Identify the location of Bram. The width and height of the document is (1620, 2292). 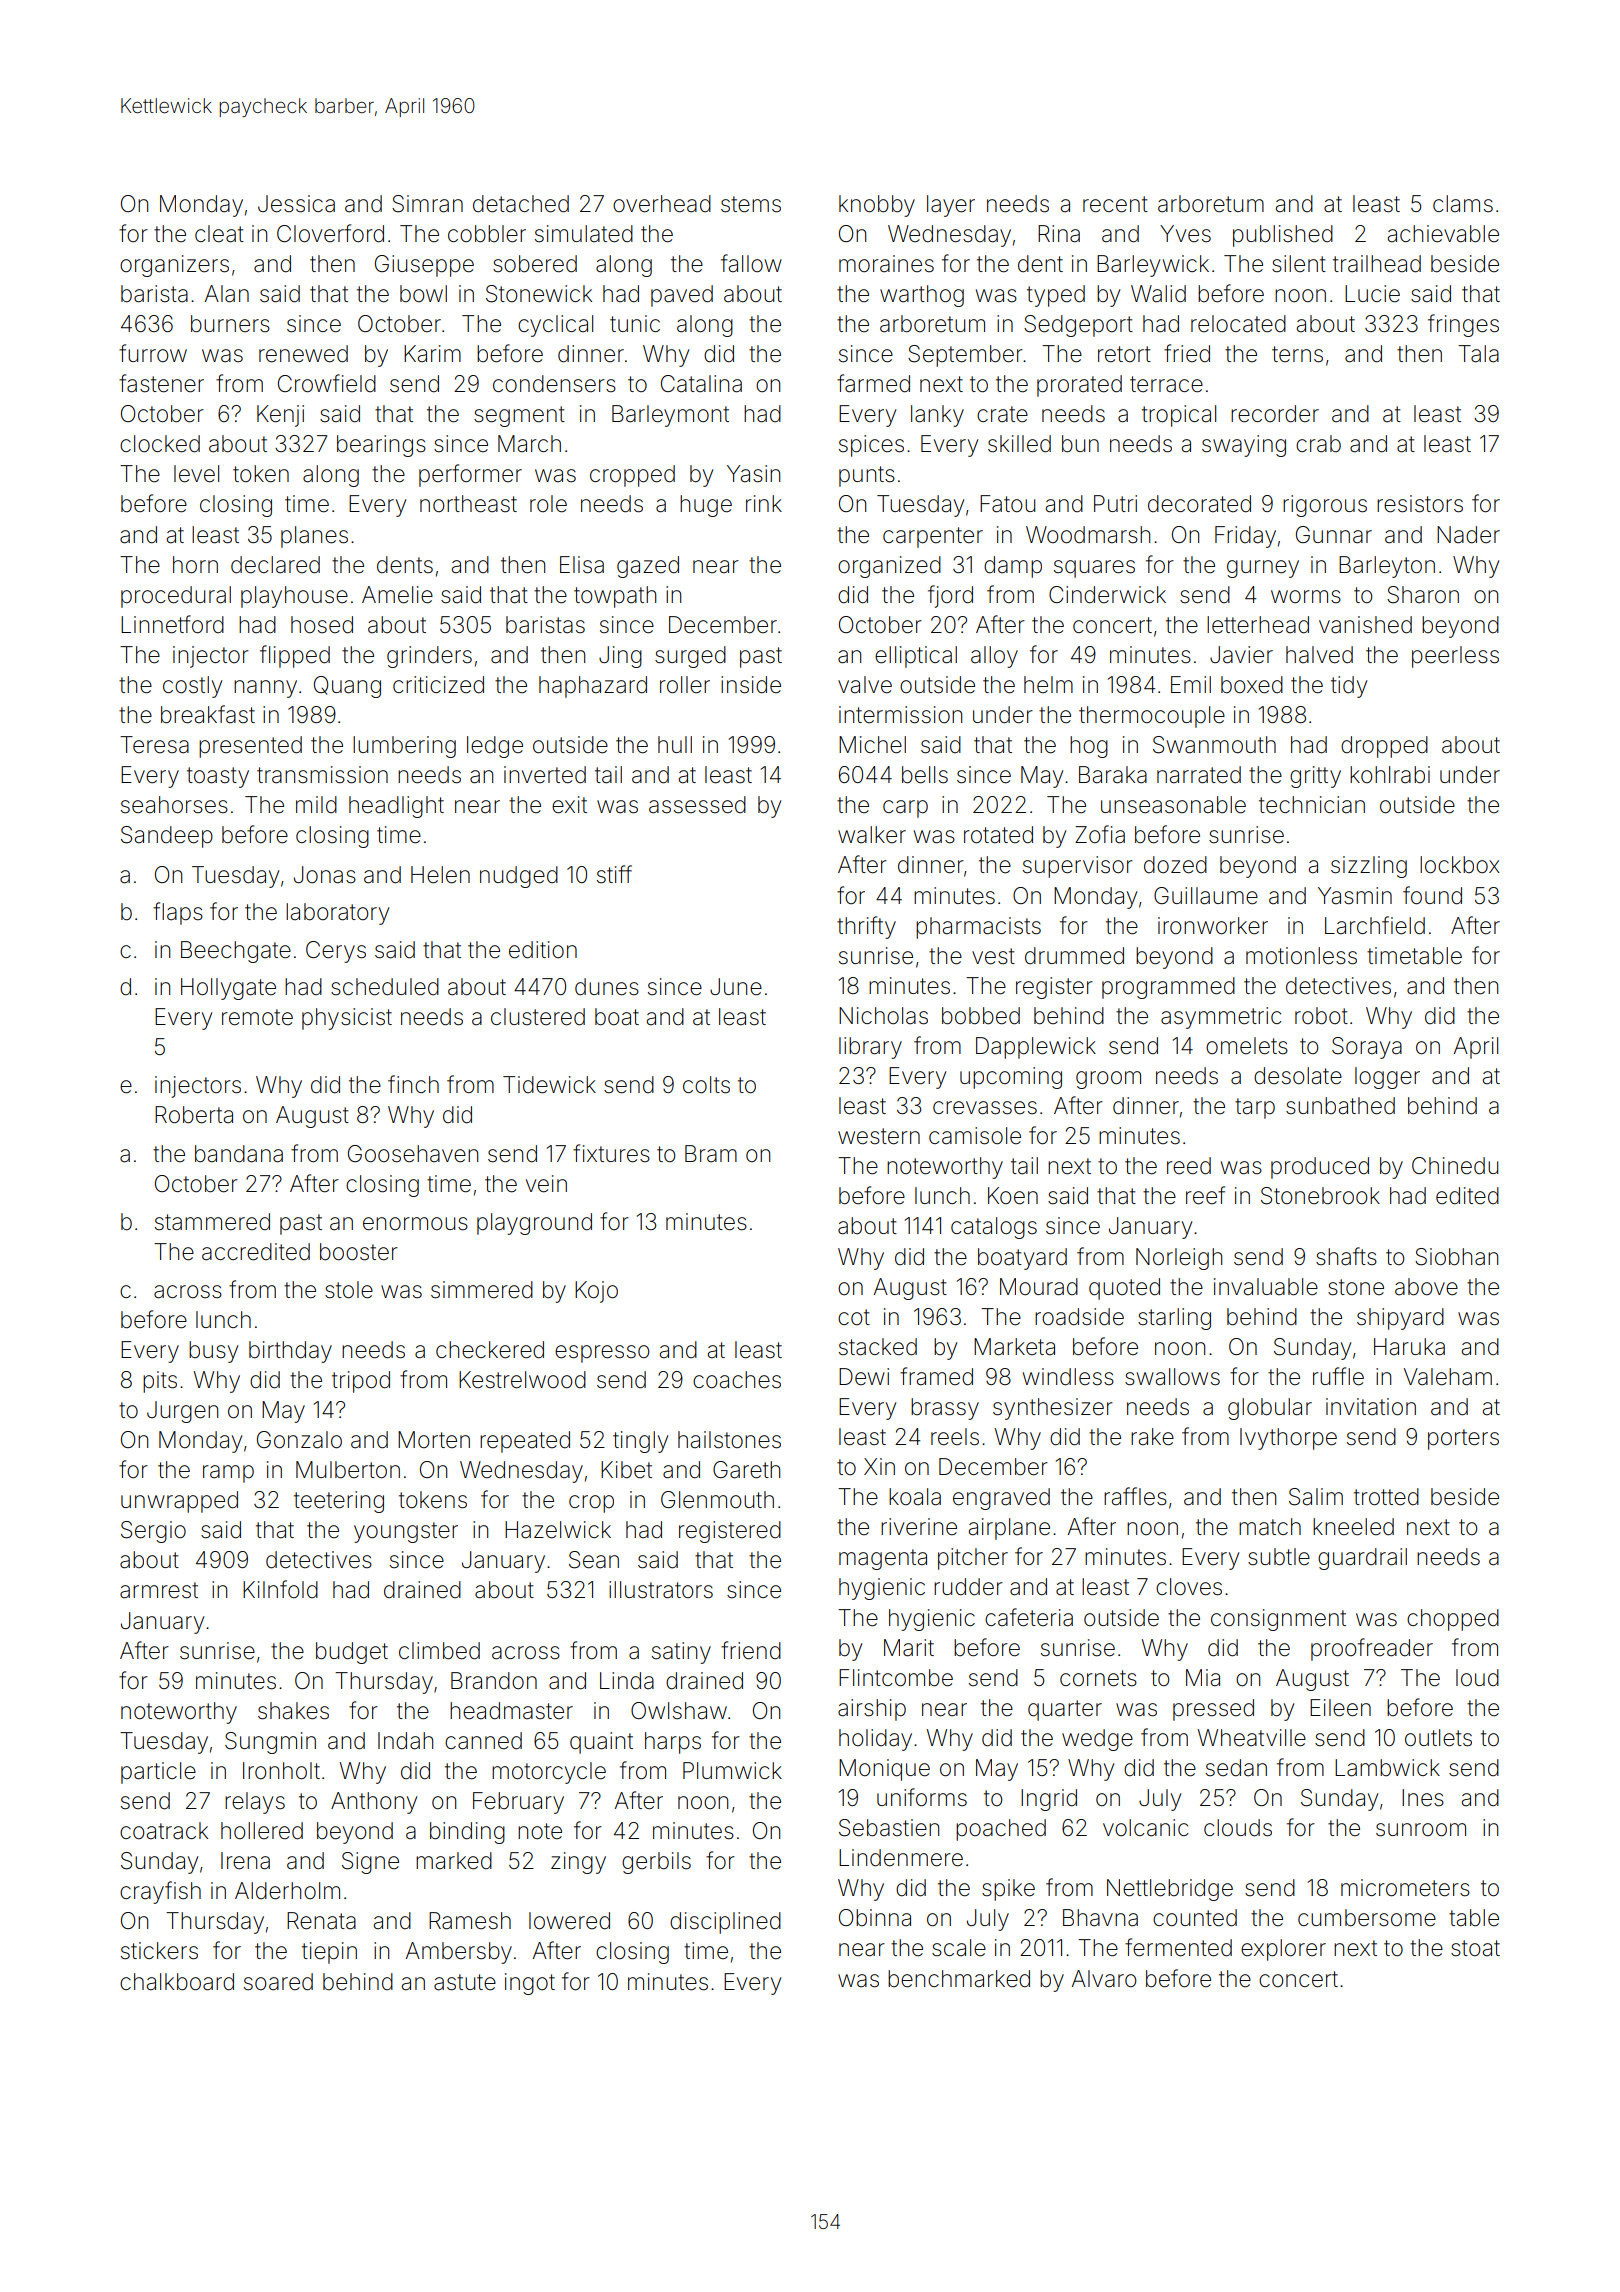
(711, 1154).
